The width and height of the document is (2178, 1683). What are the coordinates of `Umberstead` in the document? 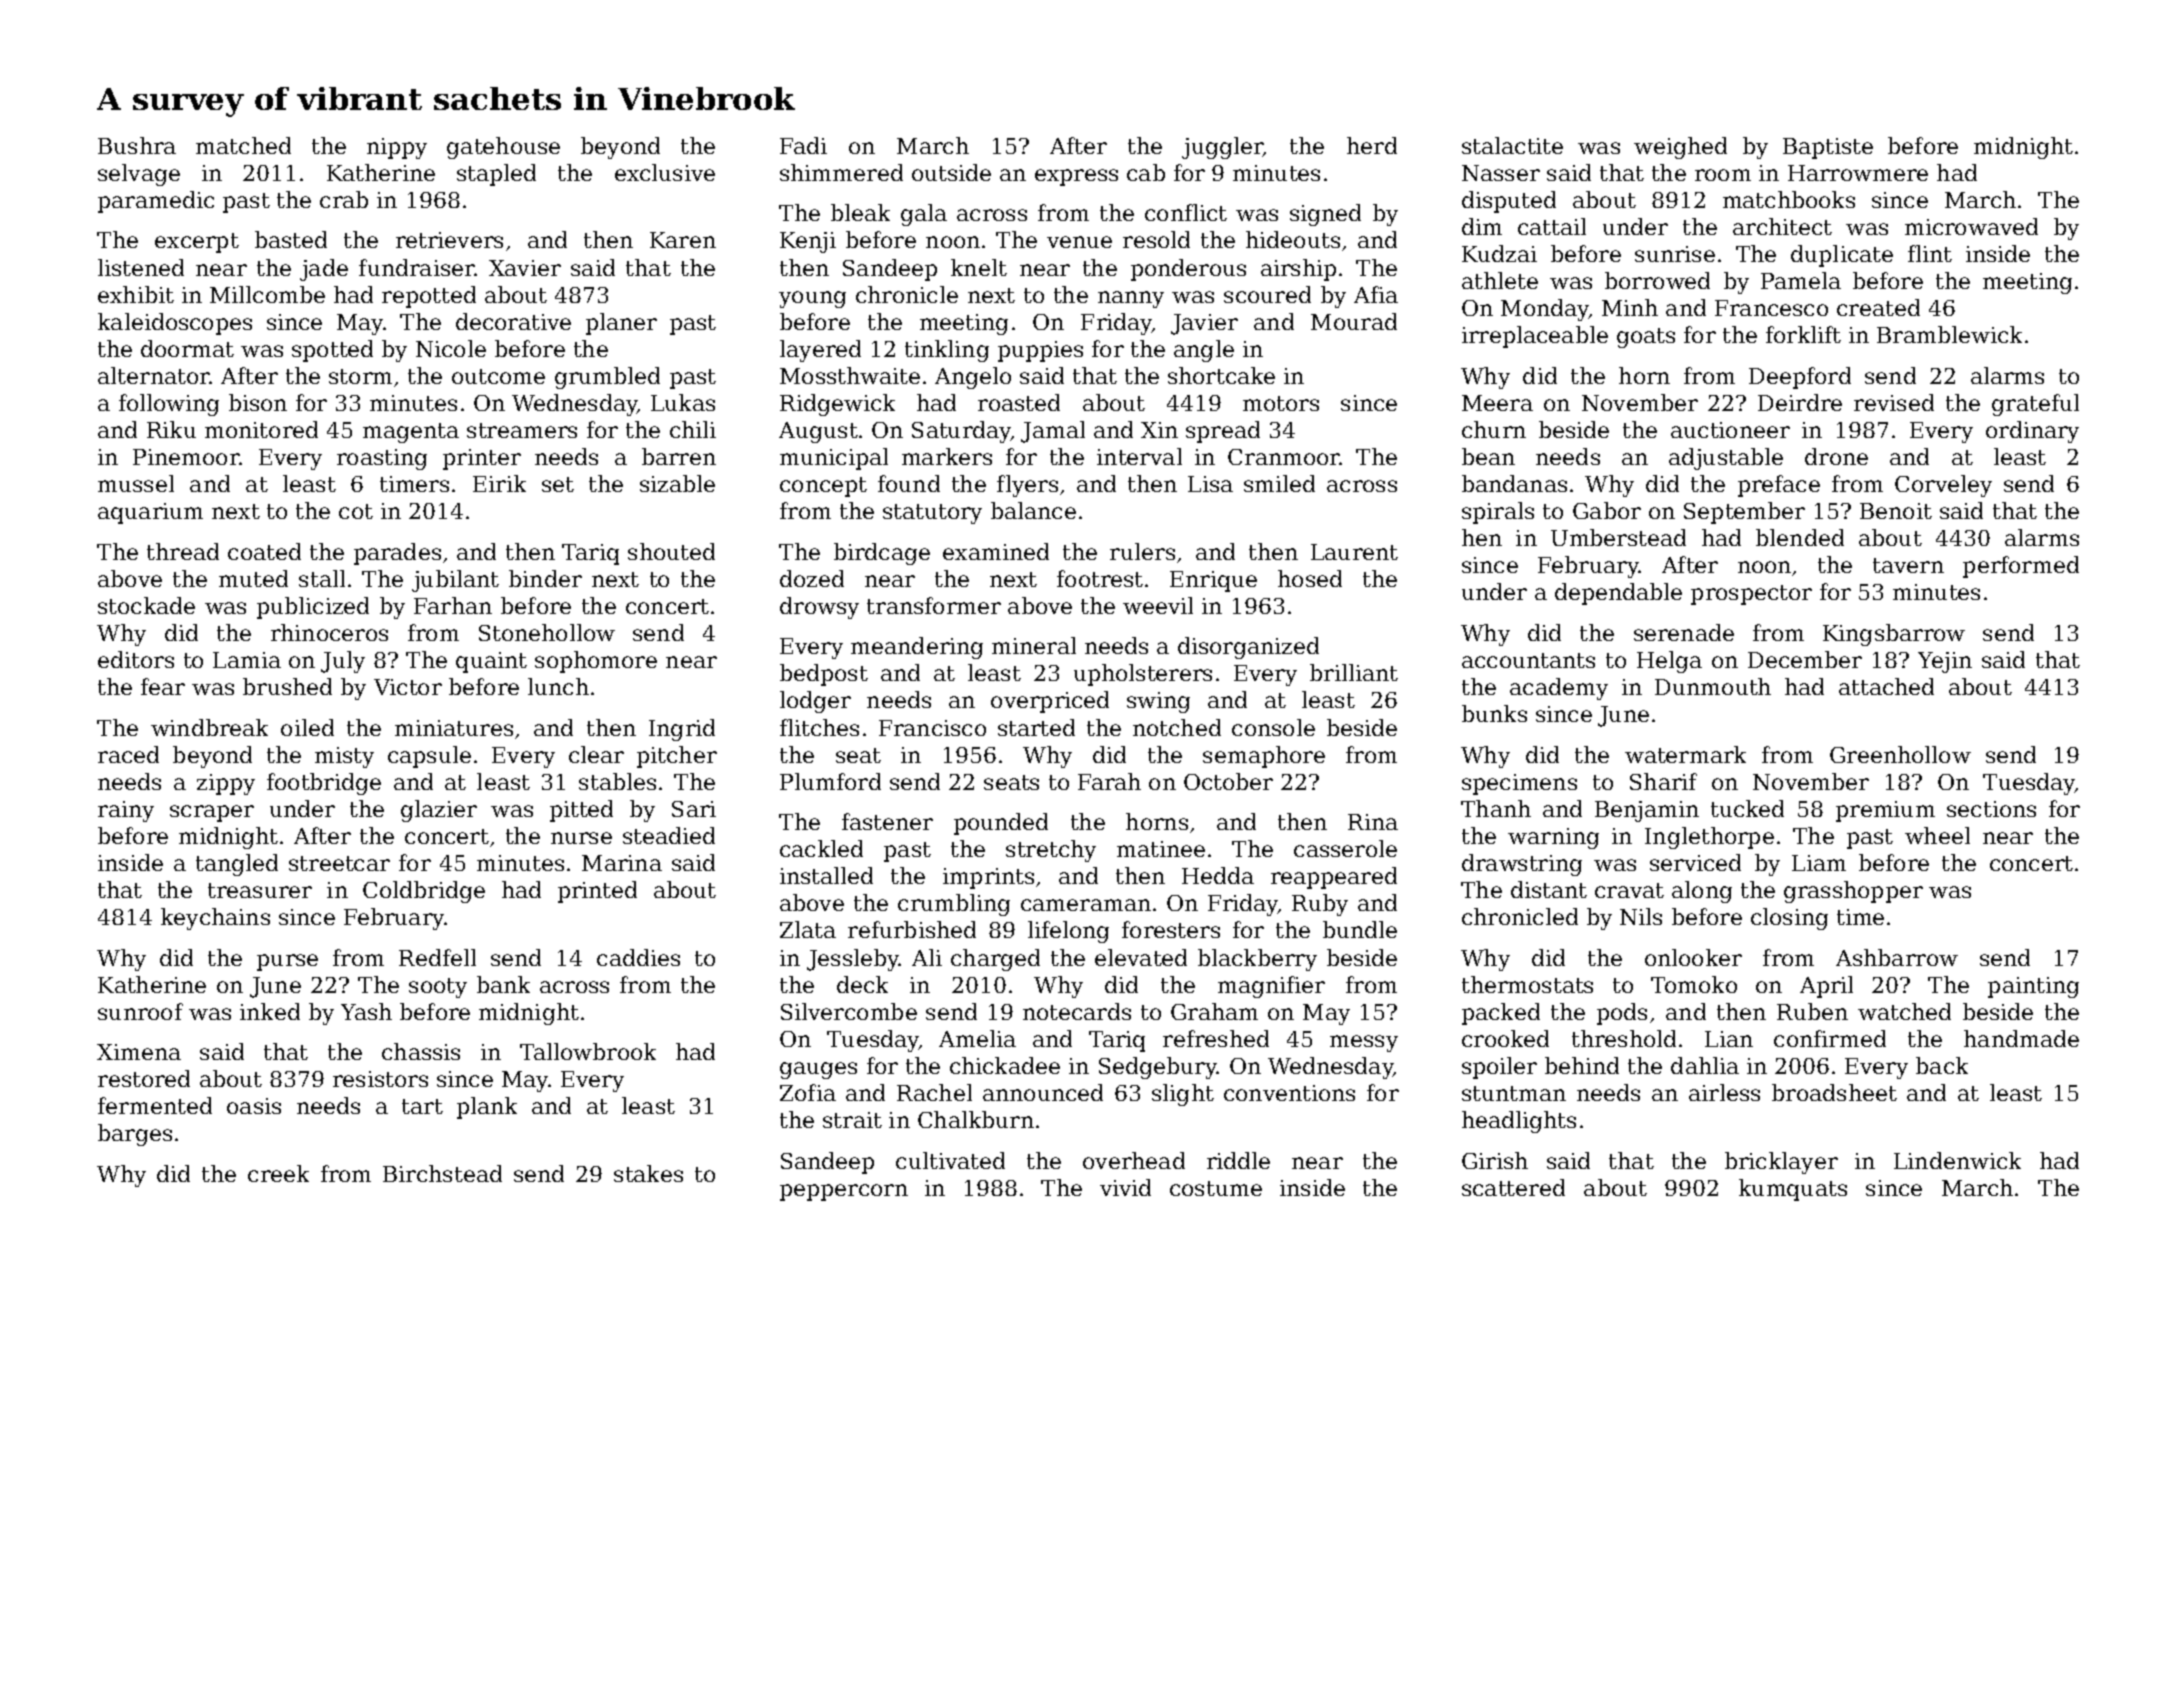 It's located at (1618, 537).
